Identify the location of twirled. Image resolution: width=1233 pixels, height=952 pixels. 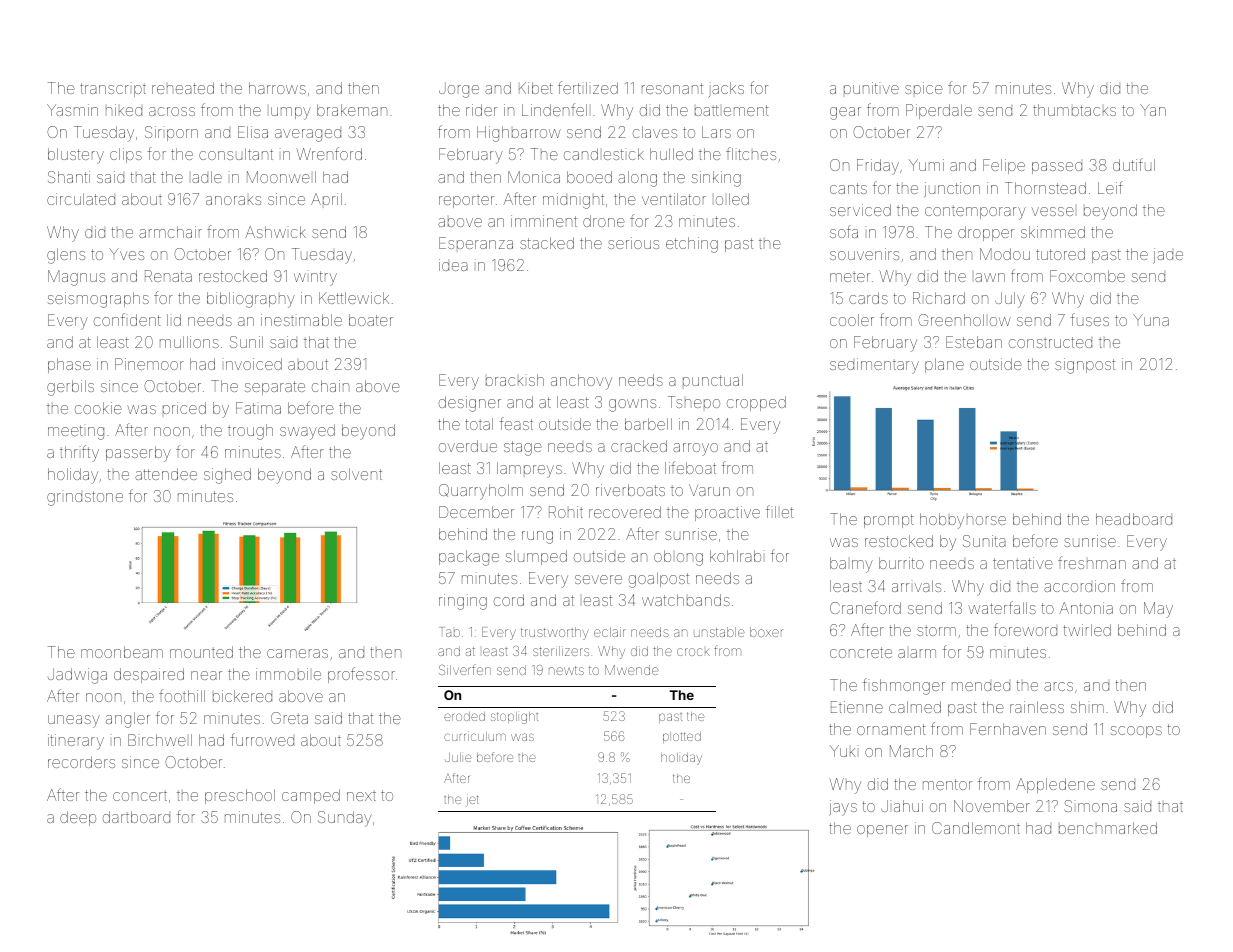
(1087, 630).
